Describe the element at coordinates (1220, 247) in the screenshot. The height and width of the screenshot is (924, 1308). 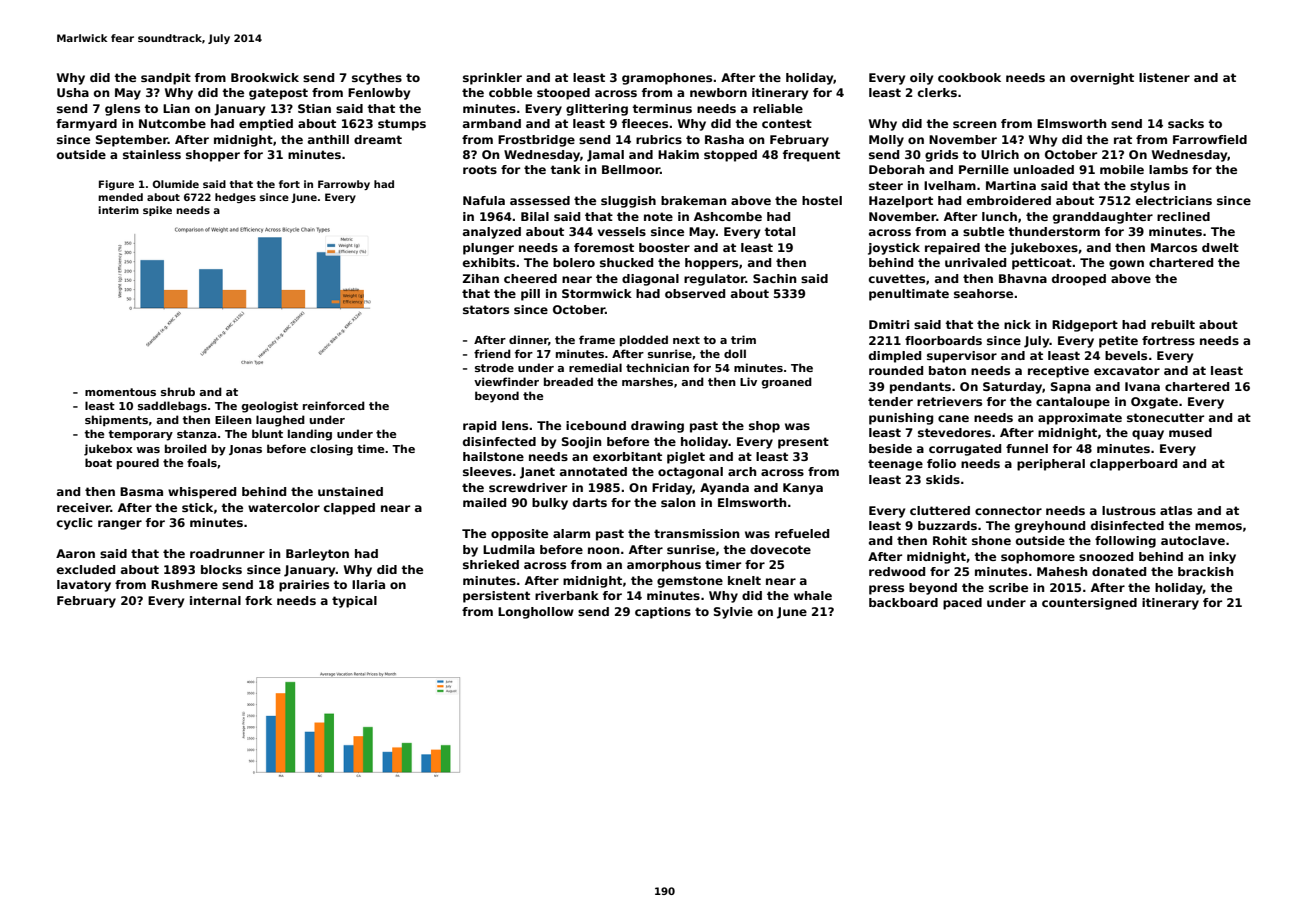
I see `dwelt` at that location.
